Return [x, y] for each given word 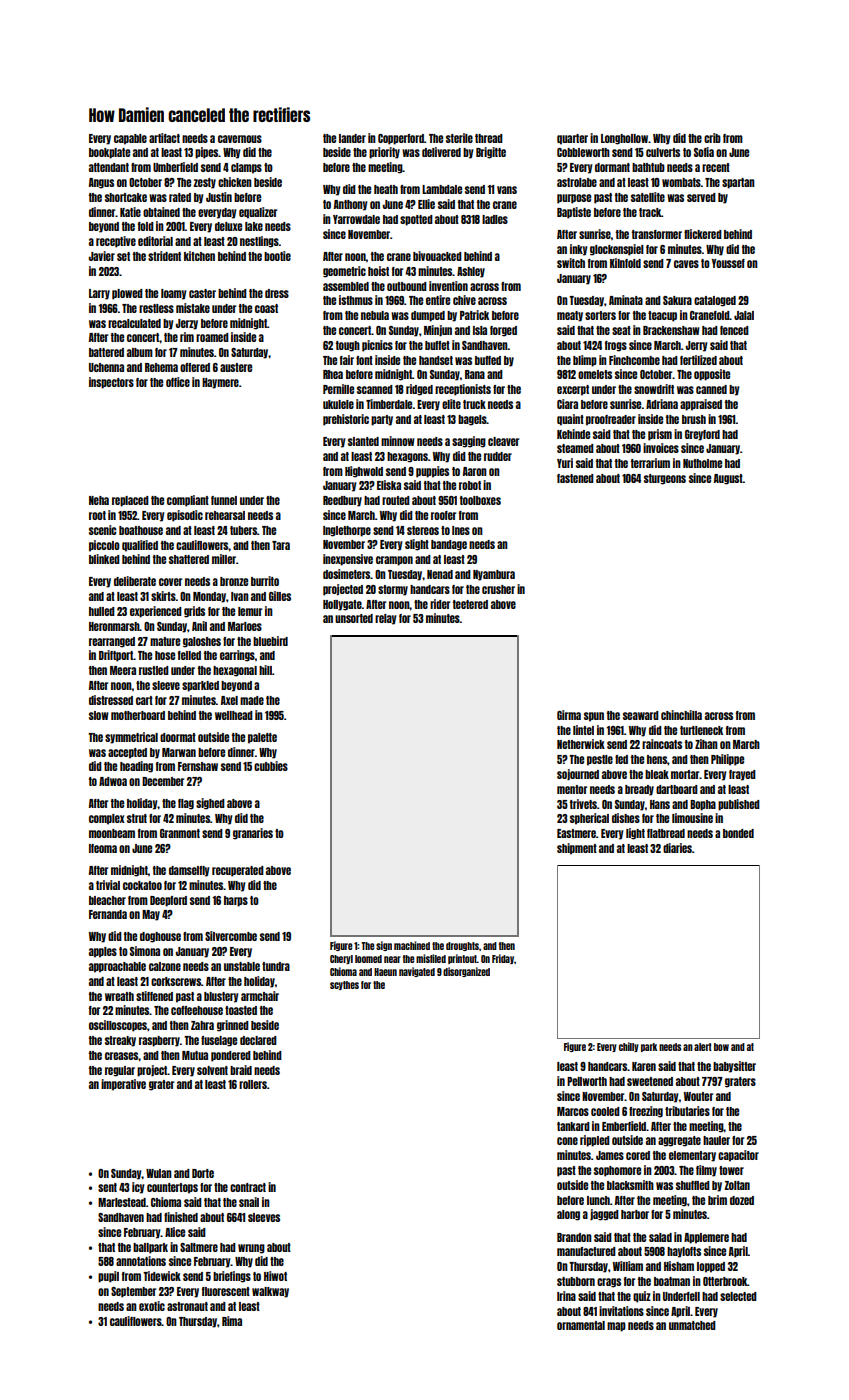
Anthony [350, 205]
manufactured [586, 1251]
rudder [498, 456]
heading [136, 767]
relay [385, 619]
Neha [99, 500]
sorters [600, 315]
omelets [595, 374]
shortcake [126, 197]
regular [120, 1071]
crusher [498, 589]
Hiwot [275, 1276]
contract [248, 1187]
